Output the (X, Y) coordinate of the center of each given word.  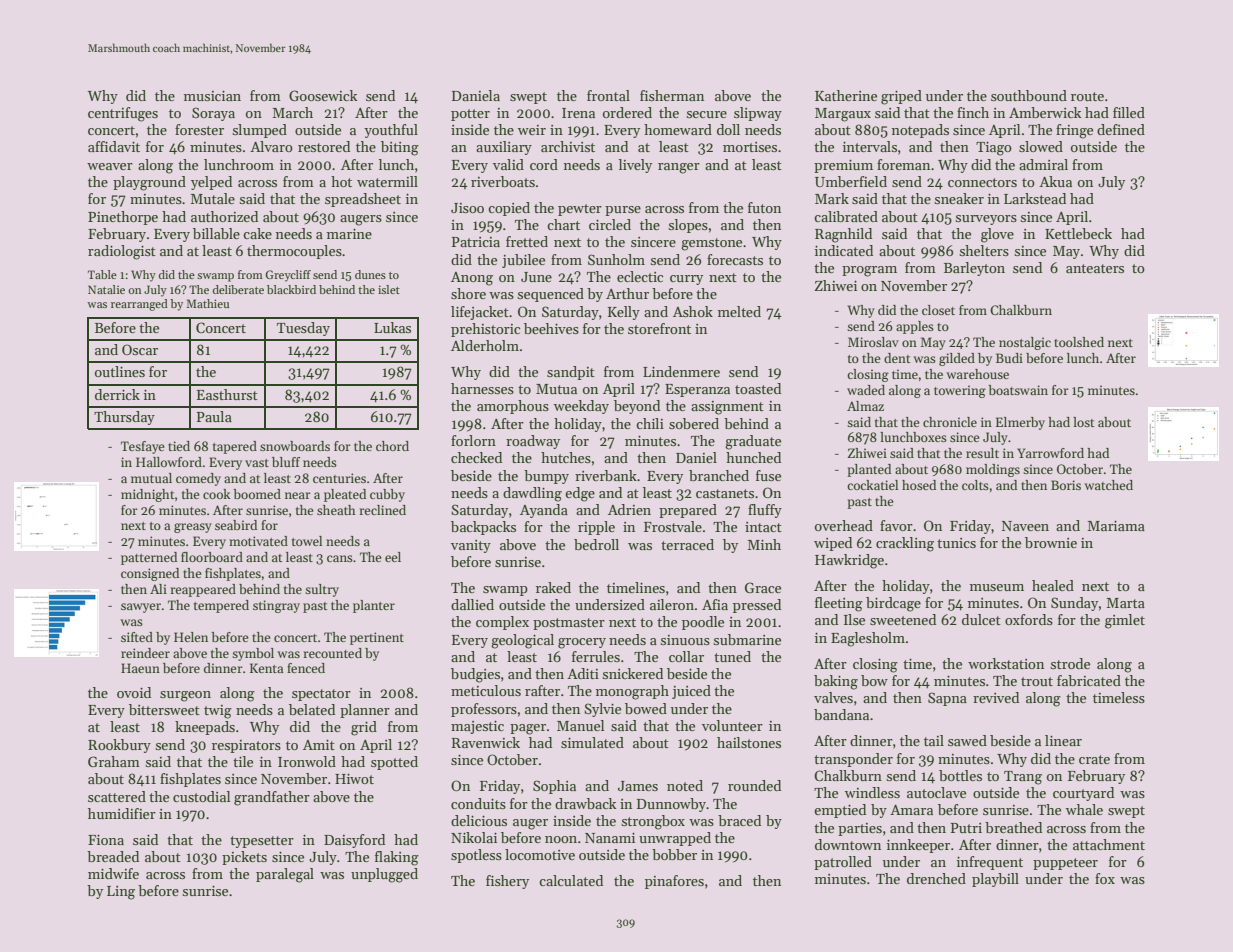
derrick (117, 394)
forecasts (735, 259)
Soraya (213, 114)
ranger (679, 168)
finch (973, 112)
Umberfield (851, 181)
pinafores (674, 882)
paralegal (285, 875)
